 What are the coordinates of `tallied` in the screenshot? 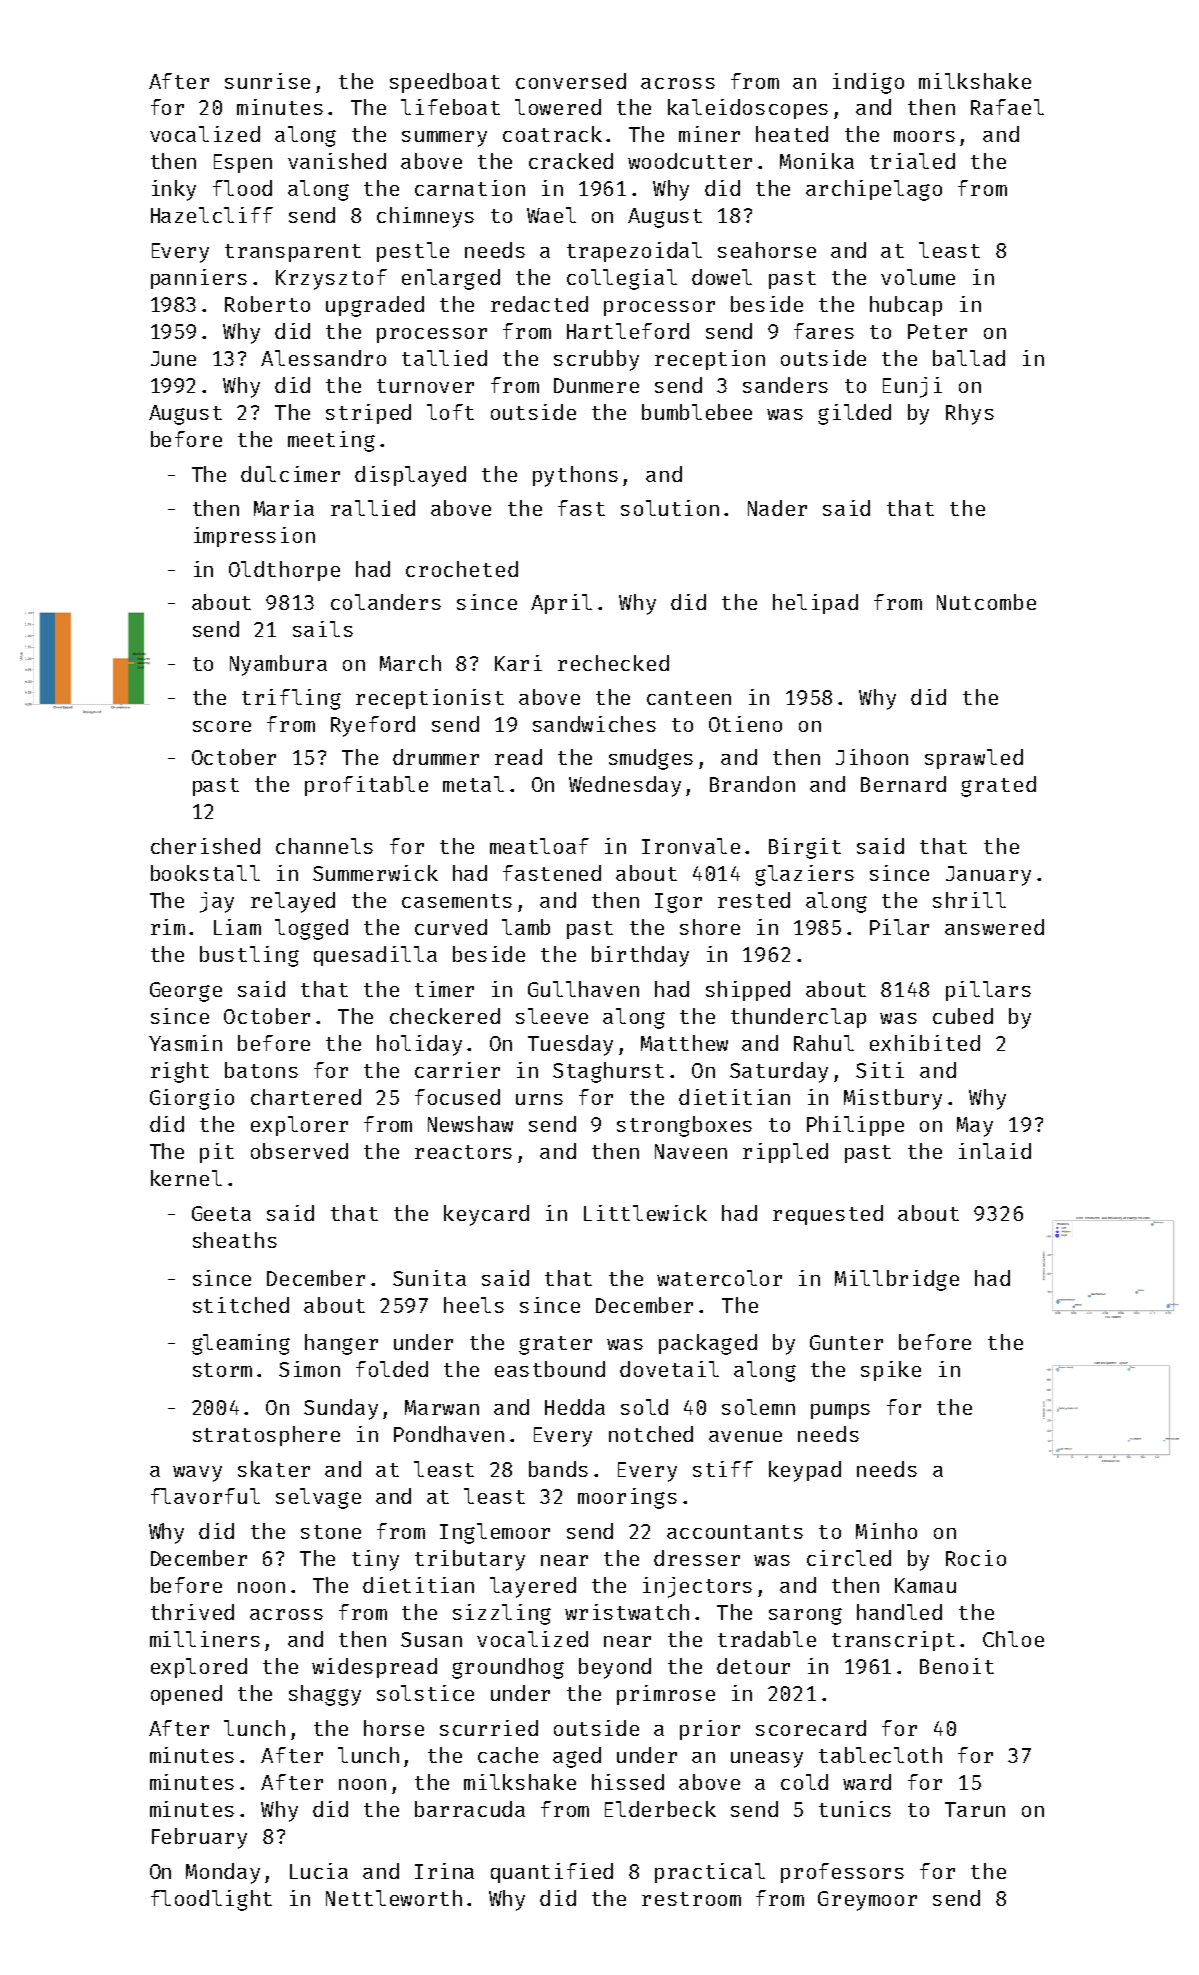 It's located at (444, 358).
